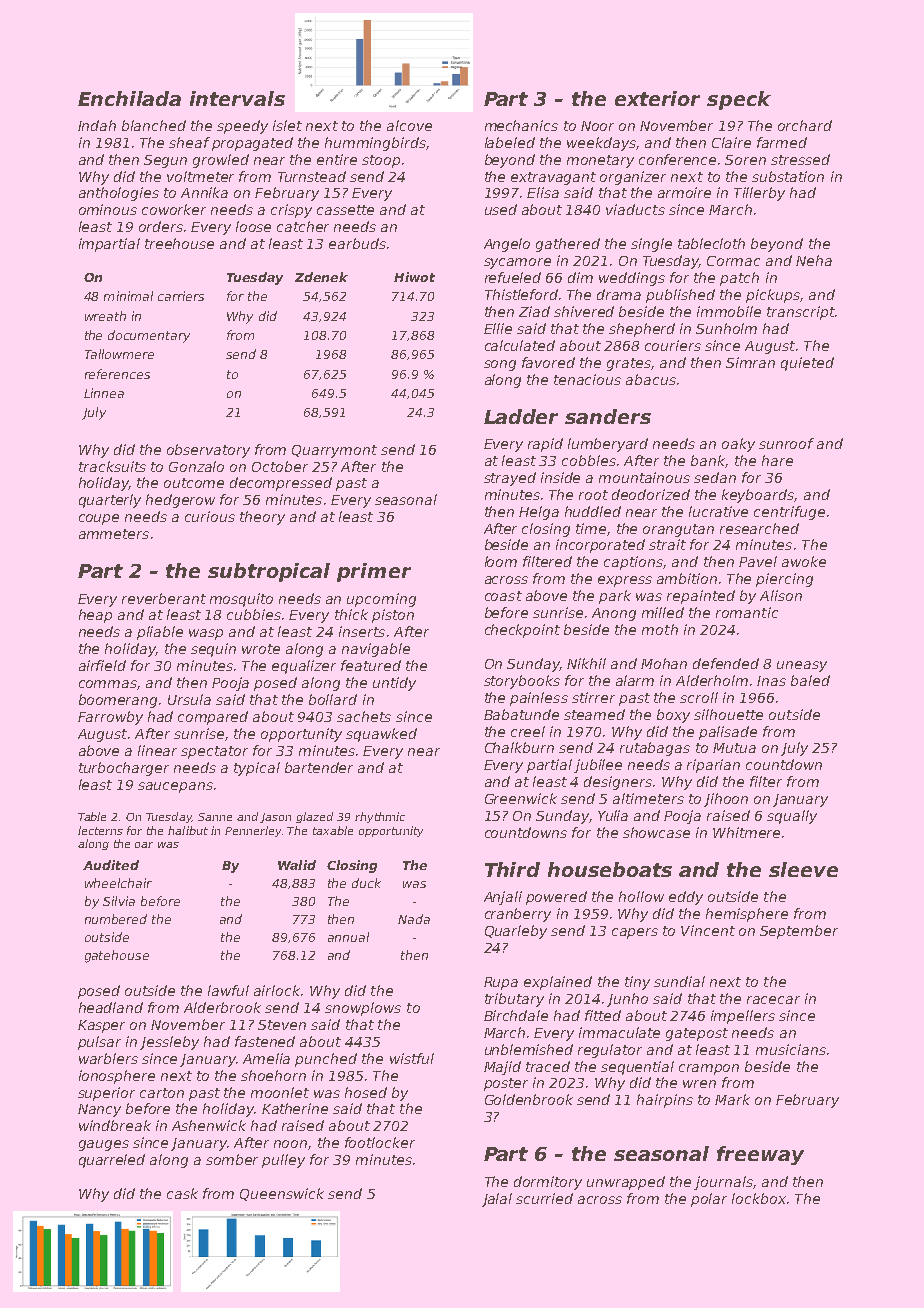 Image resolution: width=924 pixels, height=1308 pixels. What do you see at coordinates (522, 631) in the page?
I see `checkpoint` at bounding box center [522, 631].
